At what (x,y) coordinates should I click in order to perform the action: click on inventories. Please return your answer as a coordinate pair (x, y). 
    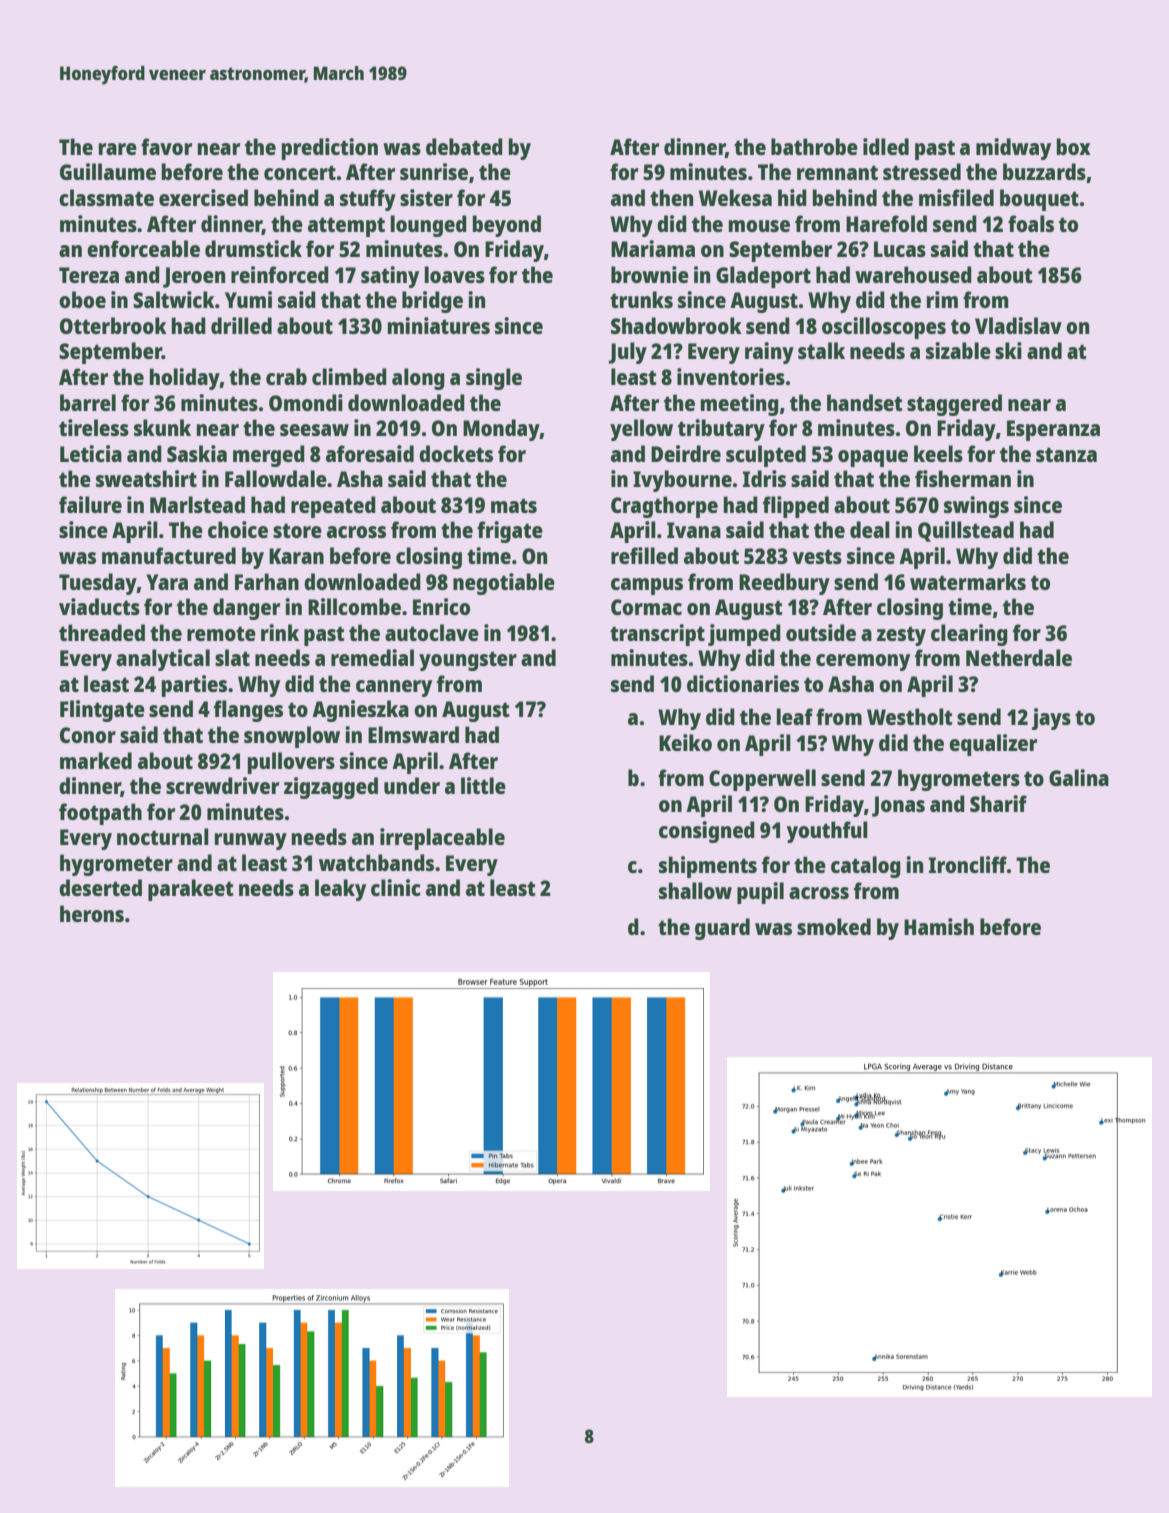
    Looking at the image, I should click on (731, 376).
